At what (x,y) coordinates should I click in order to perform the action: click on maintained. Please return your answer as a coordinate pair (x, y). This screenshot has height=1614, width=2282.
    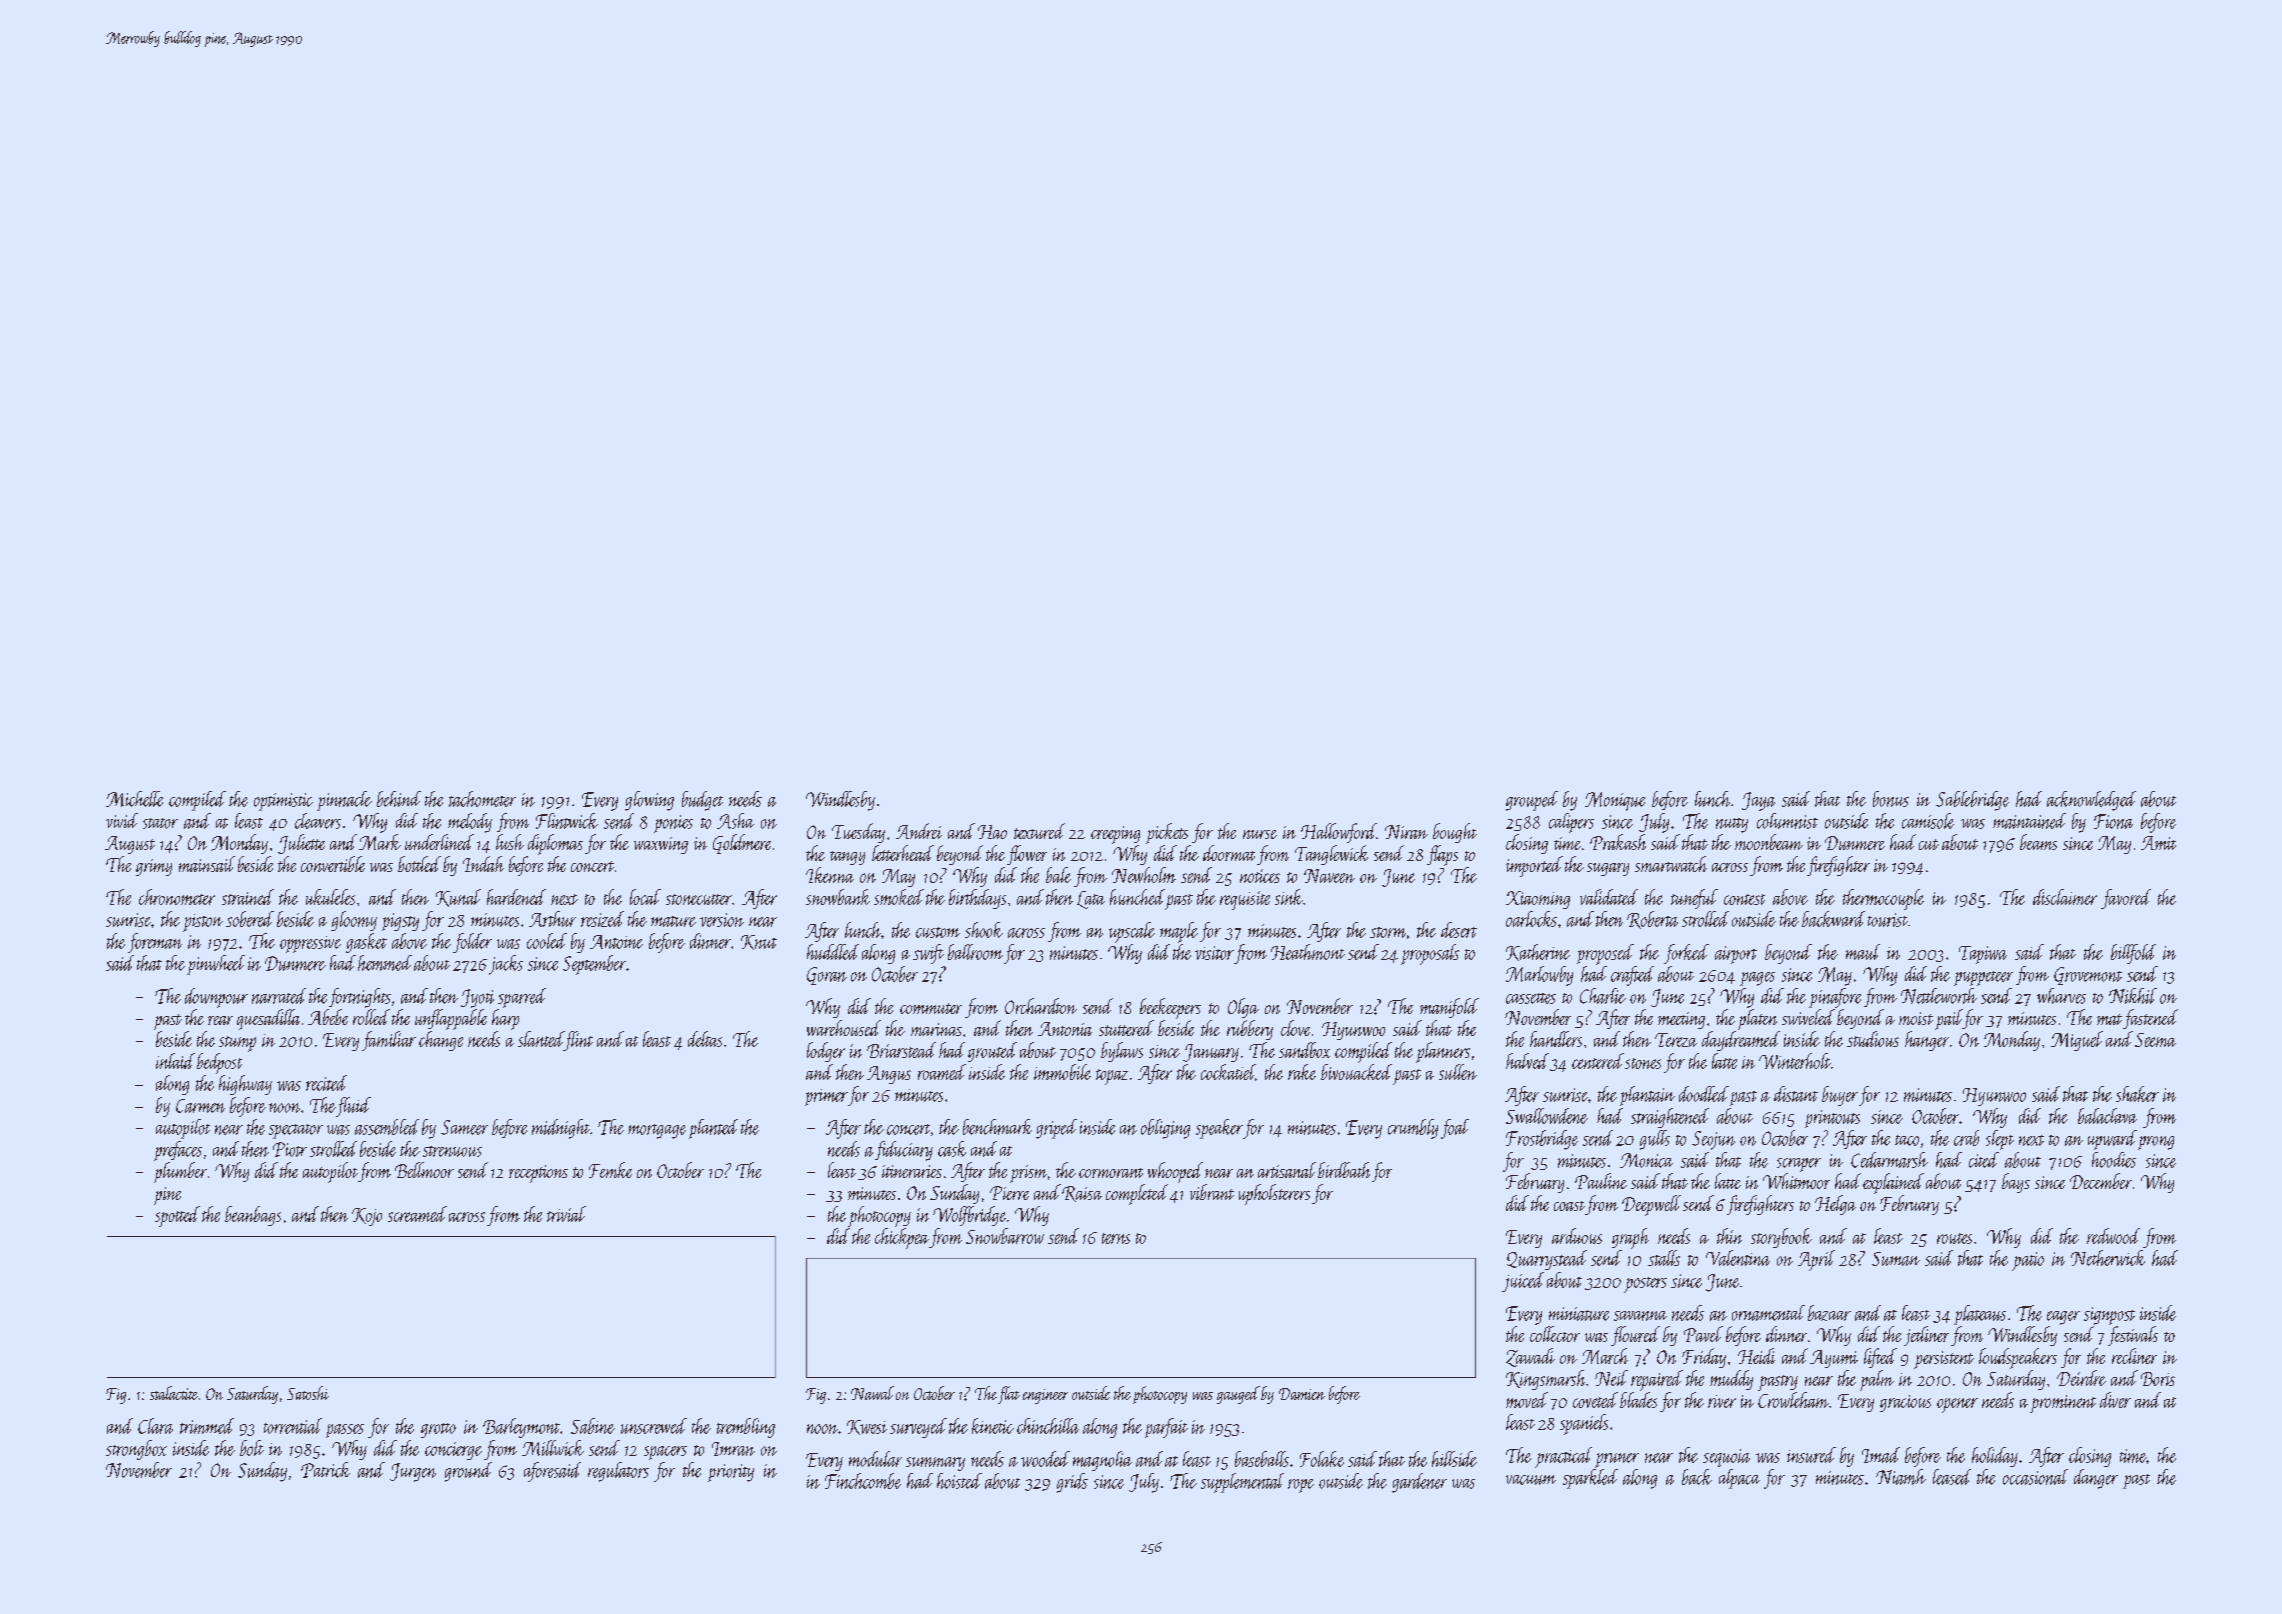
    Looking at the image, I should click on (2029, 821).
